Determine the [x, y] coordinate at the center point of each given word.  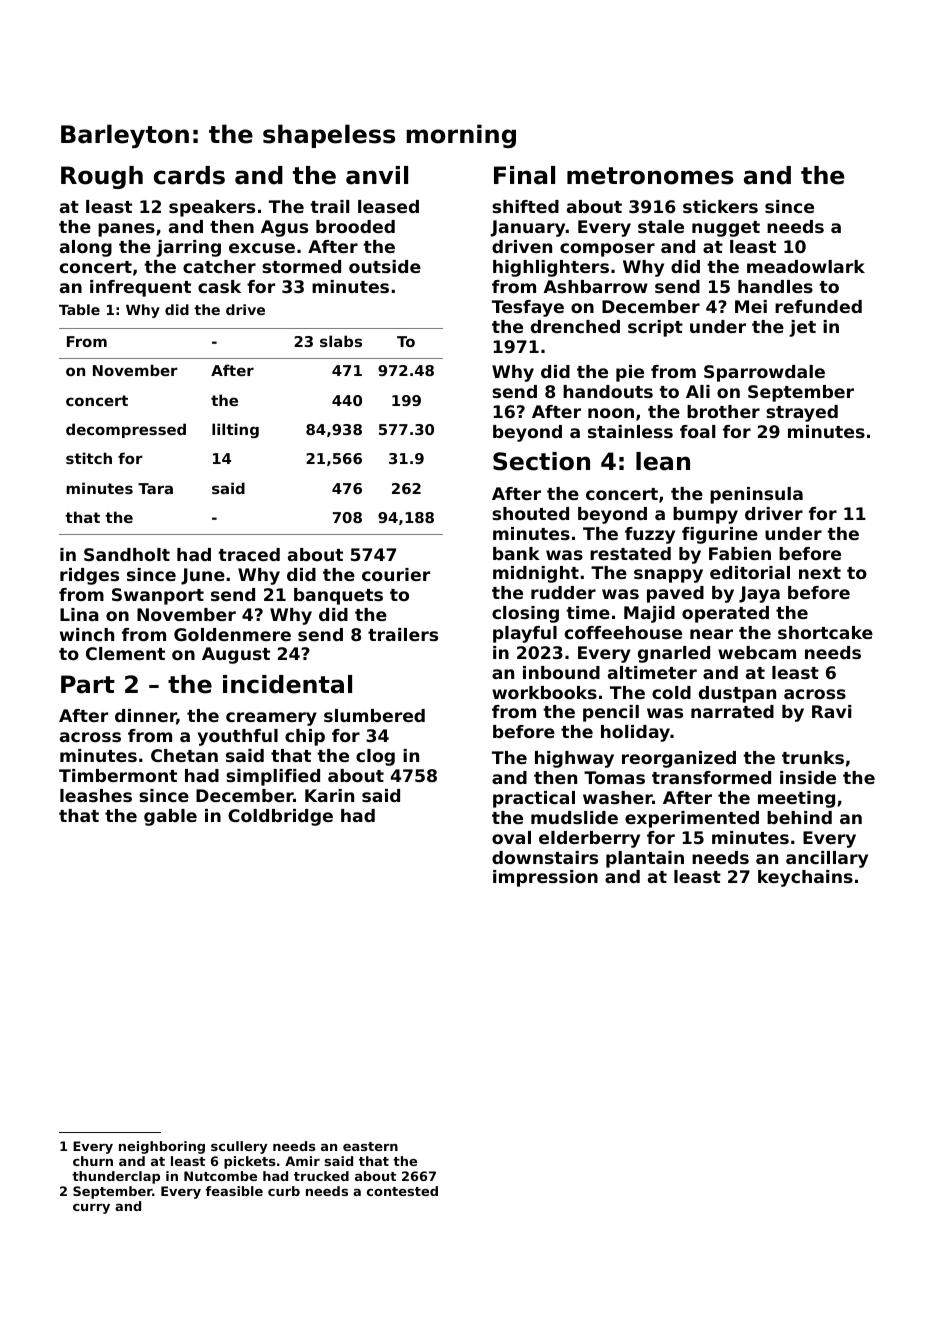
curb [284, 1191]
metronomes [650, 176]
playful [525, 634]
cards [189, 175]
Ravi [831, 711]
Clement [125, 653]
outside [385, 266]
